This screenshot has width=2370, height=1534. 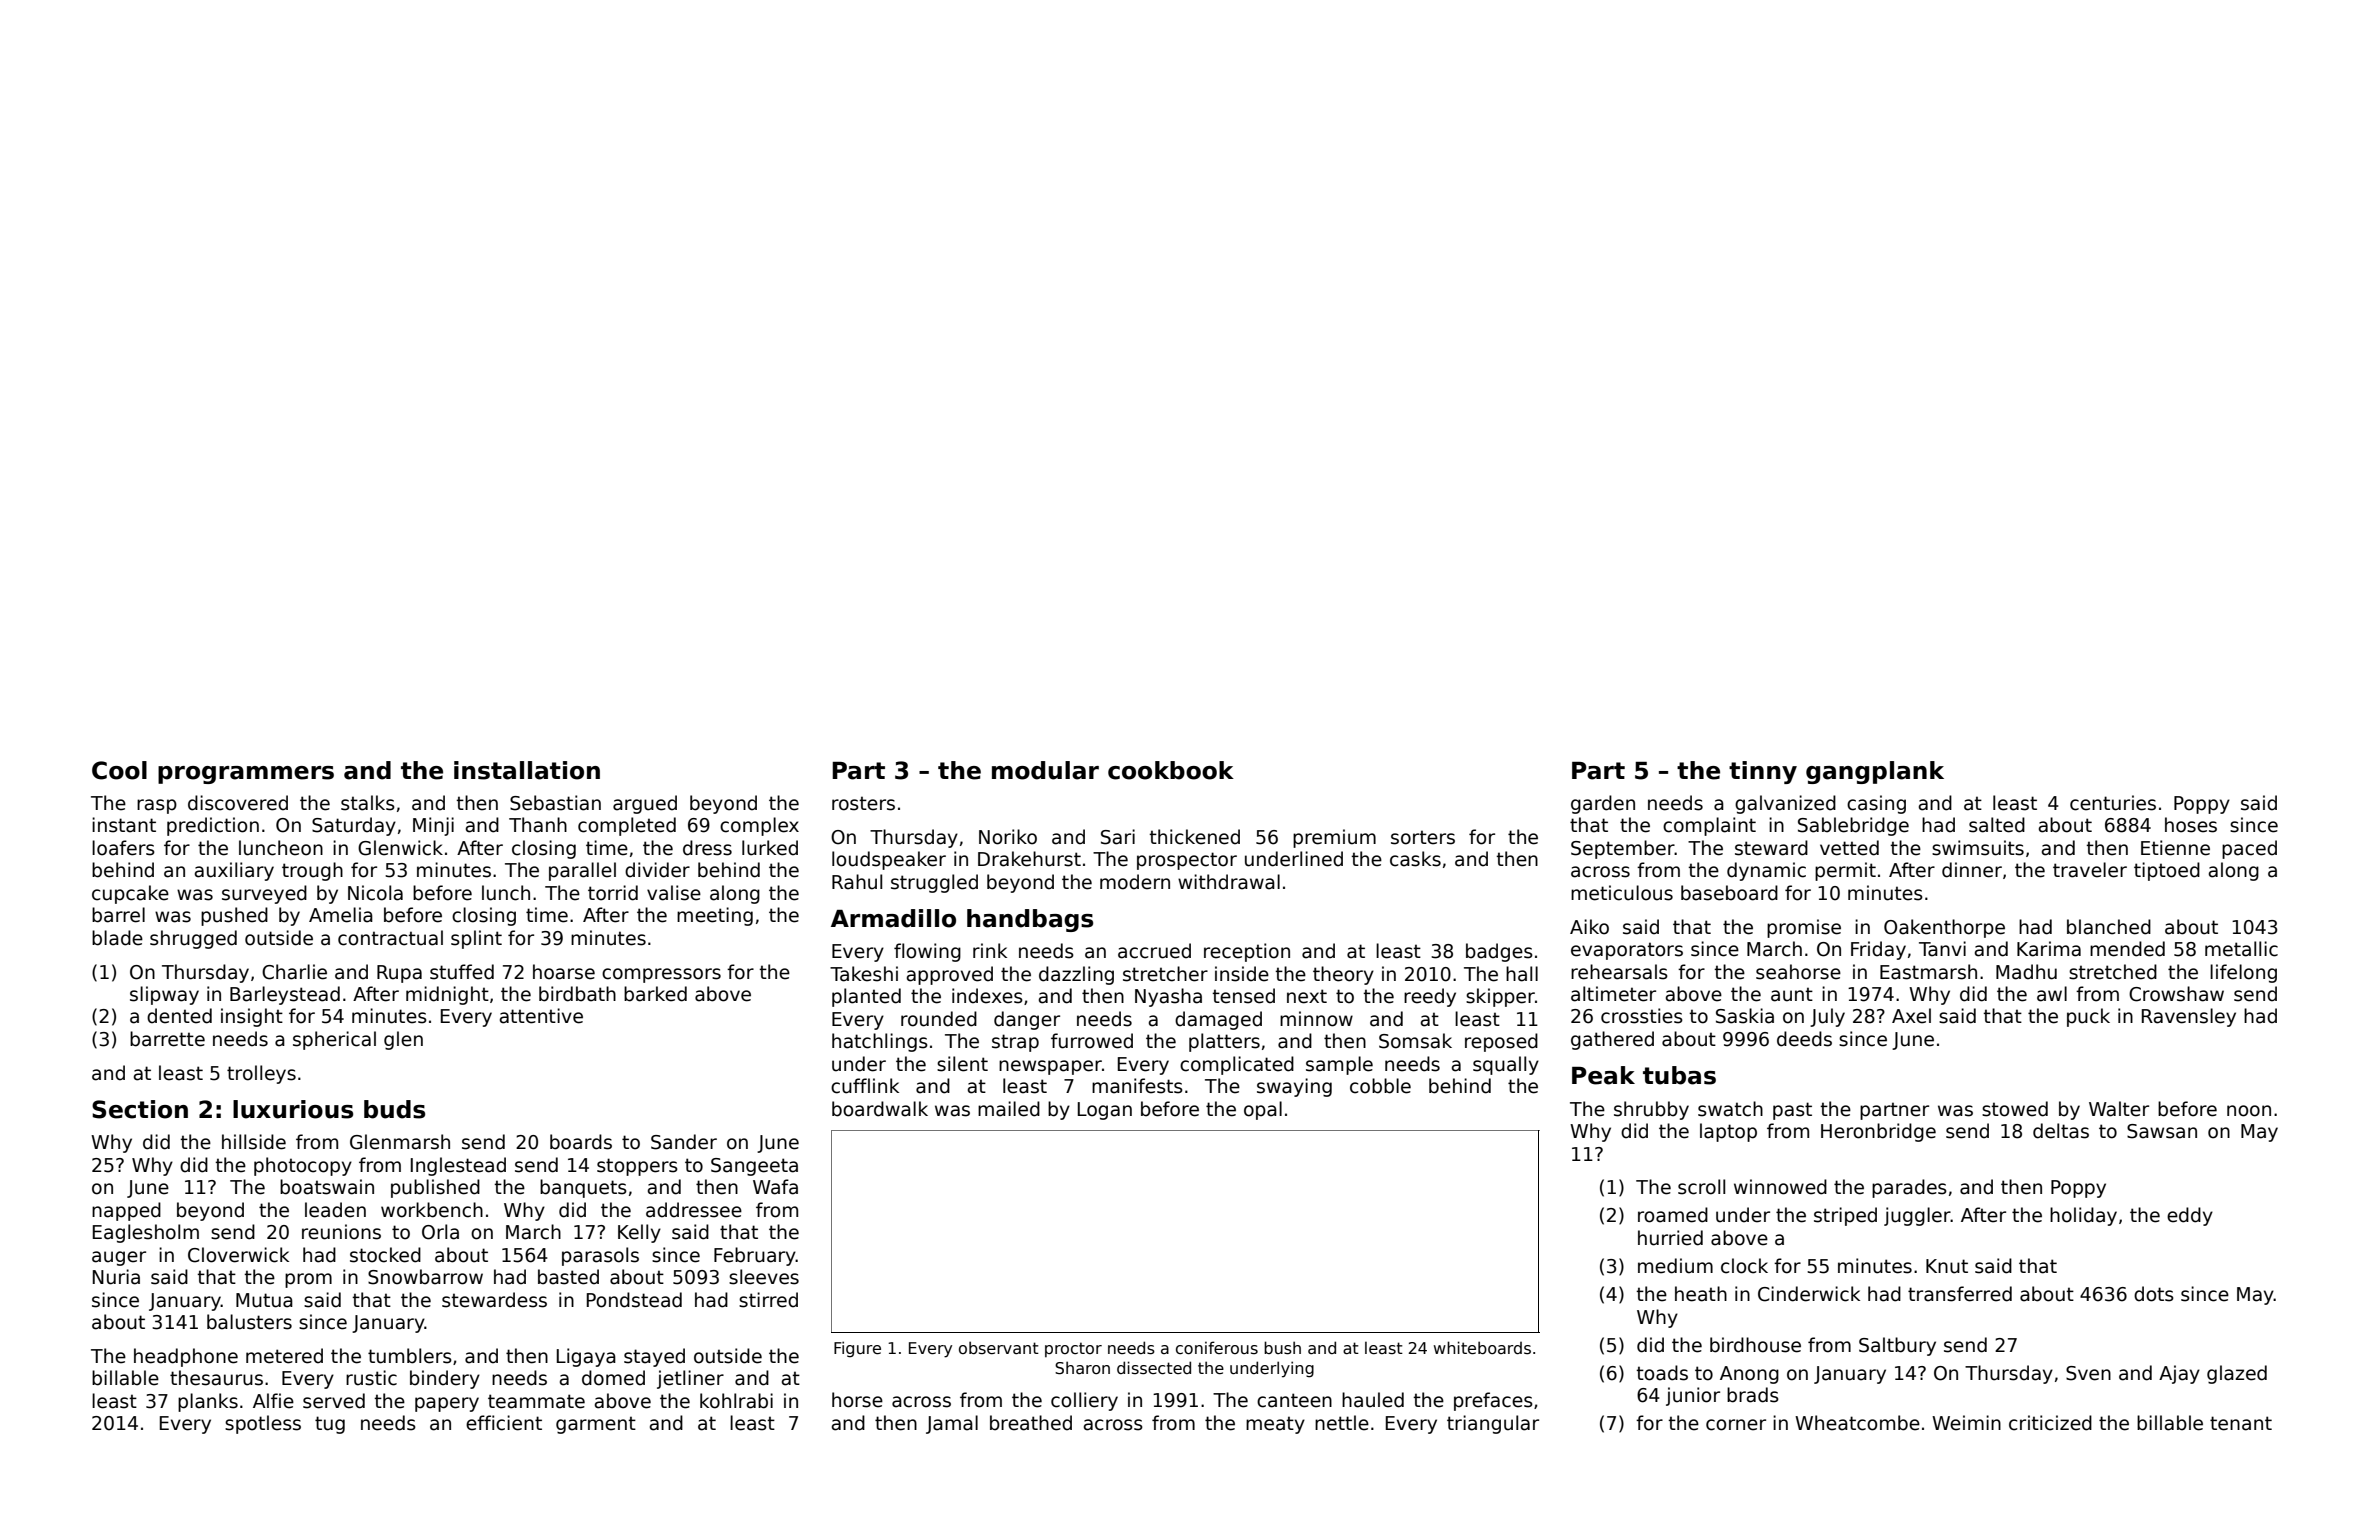 What do you see at coordinates (330, 1425) in the screenshot?
I see `tug` at bounding box center [330, 1425].
